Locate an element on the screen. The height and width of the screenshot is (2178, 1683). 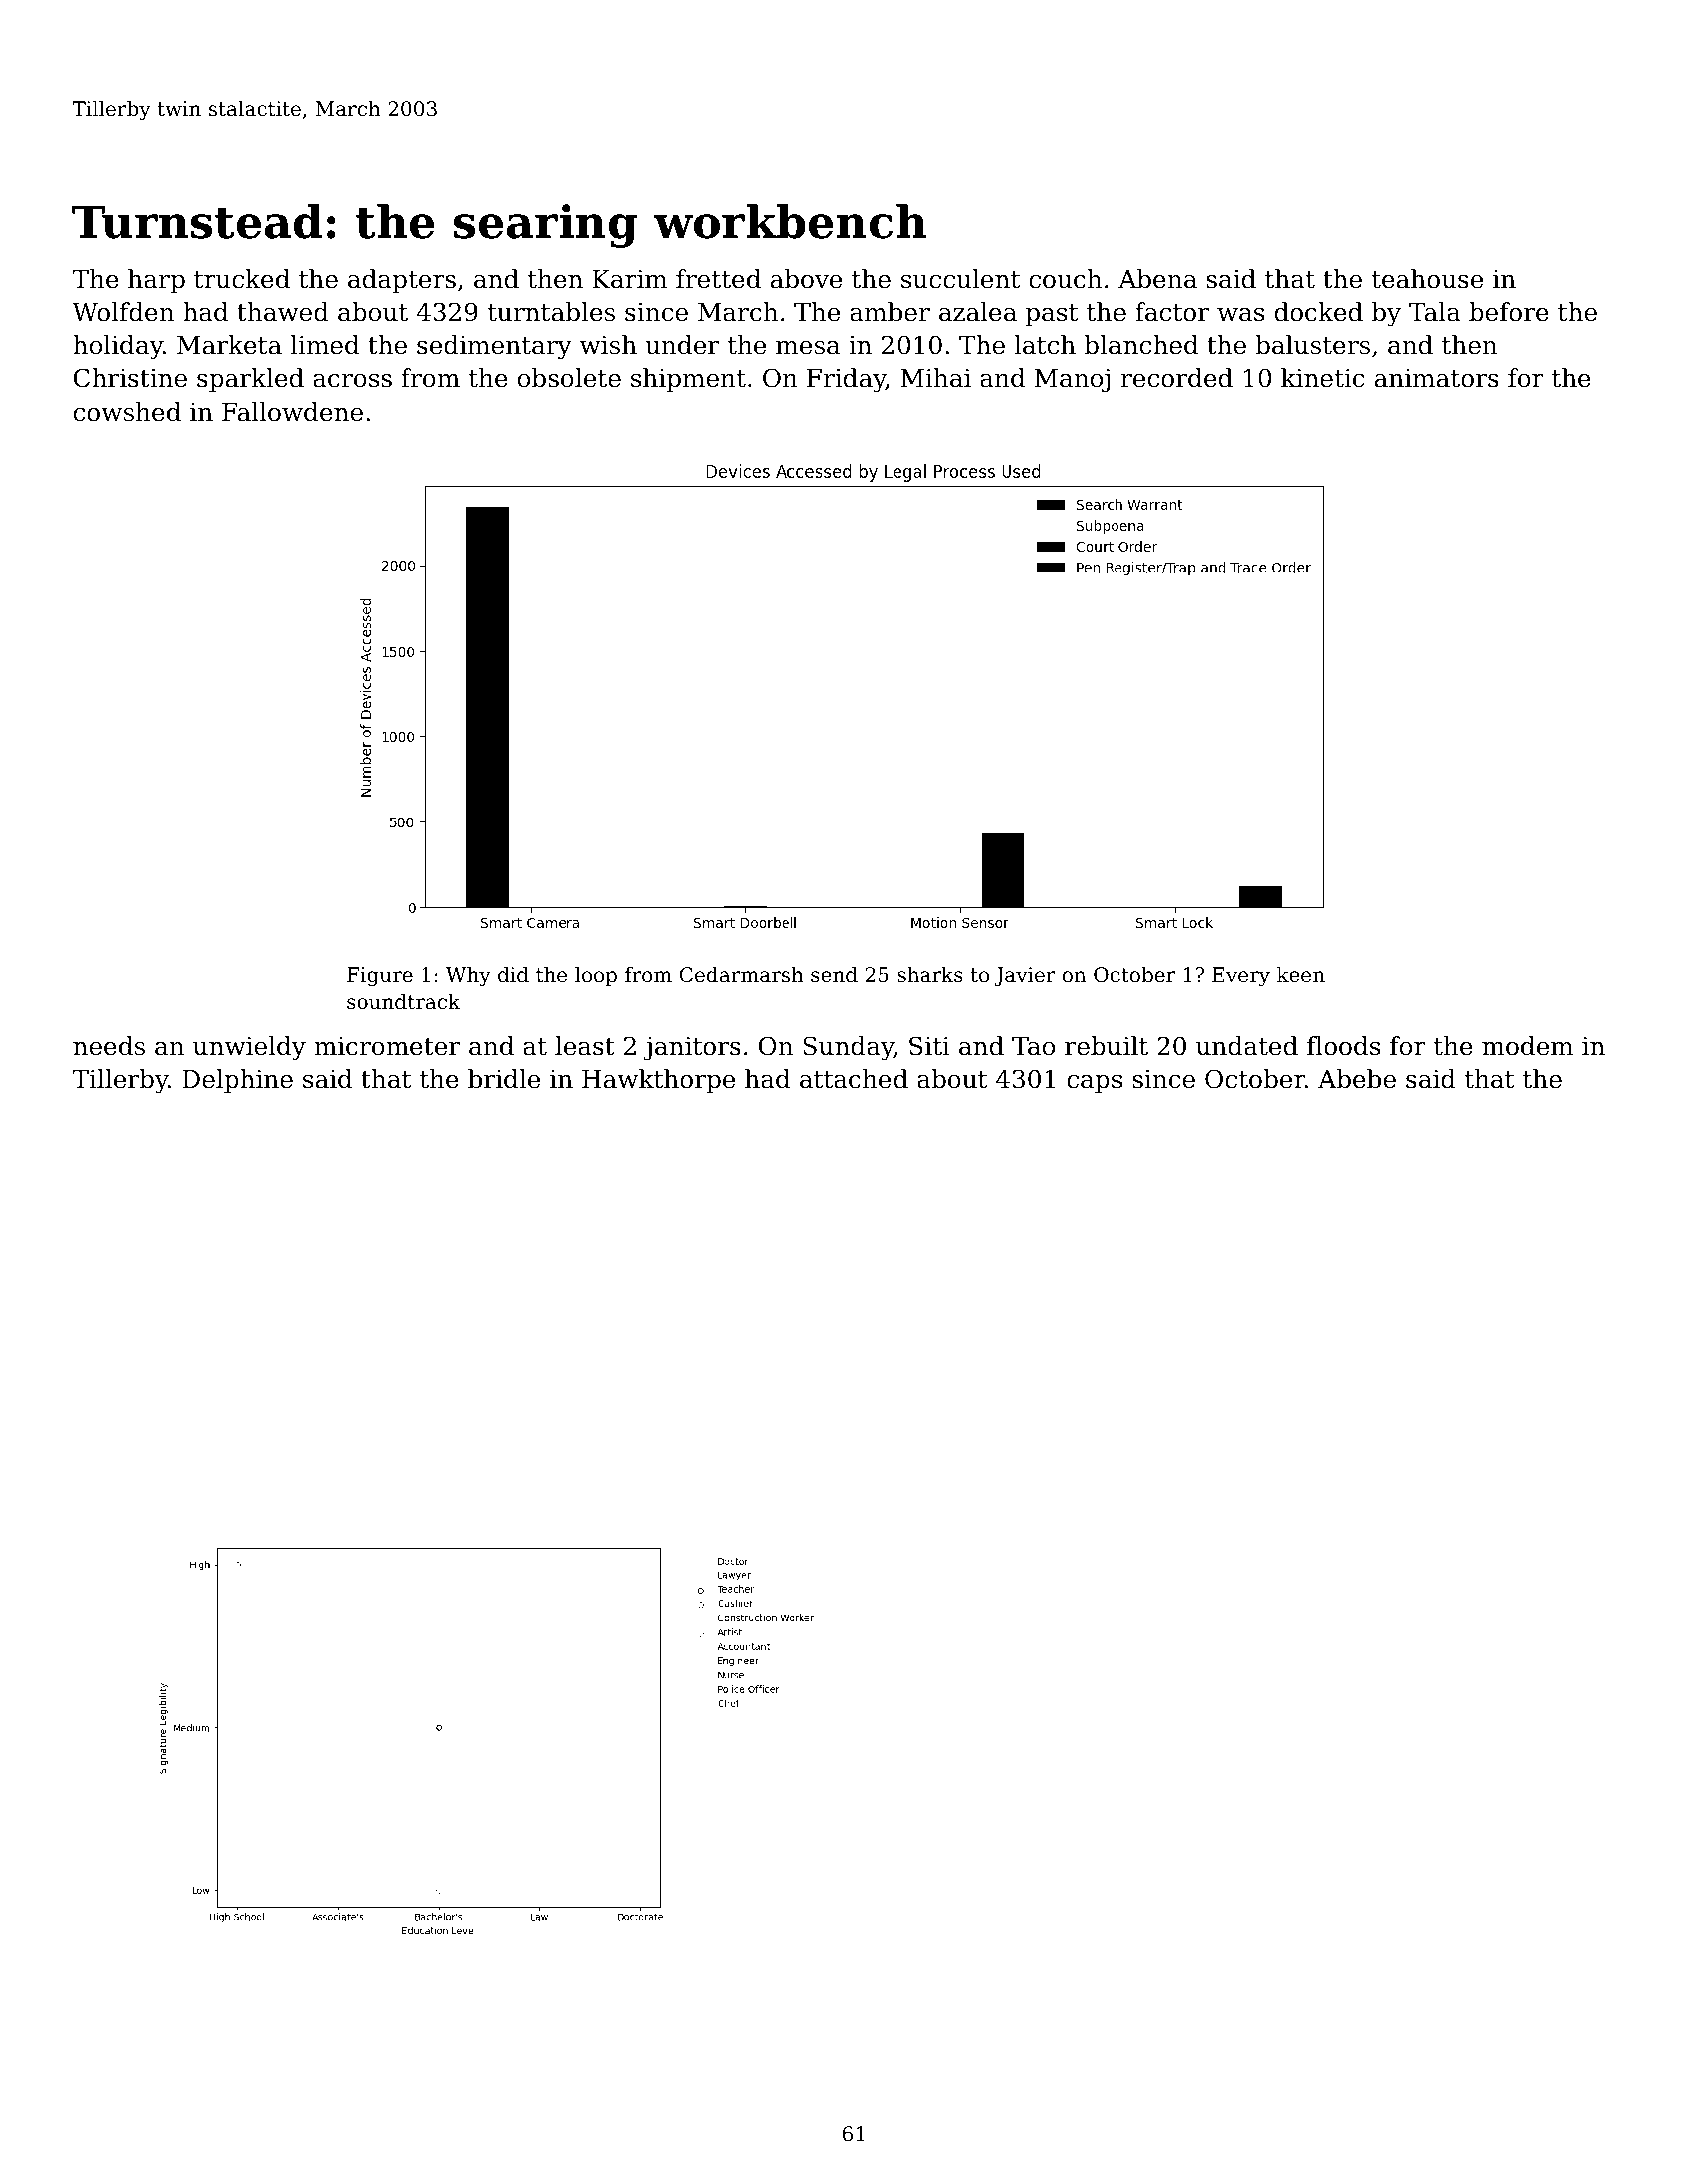
Figure is located at coordinates (380, 977).
